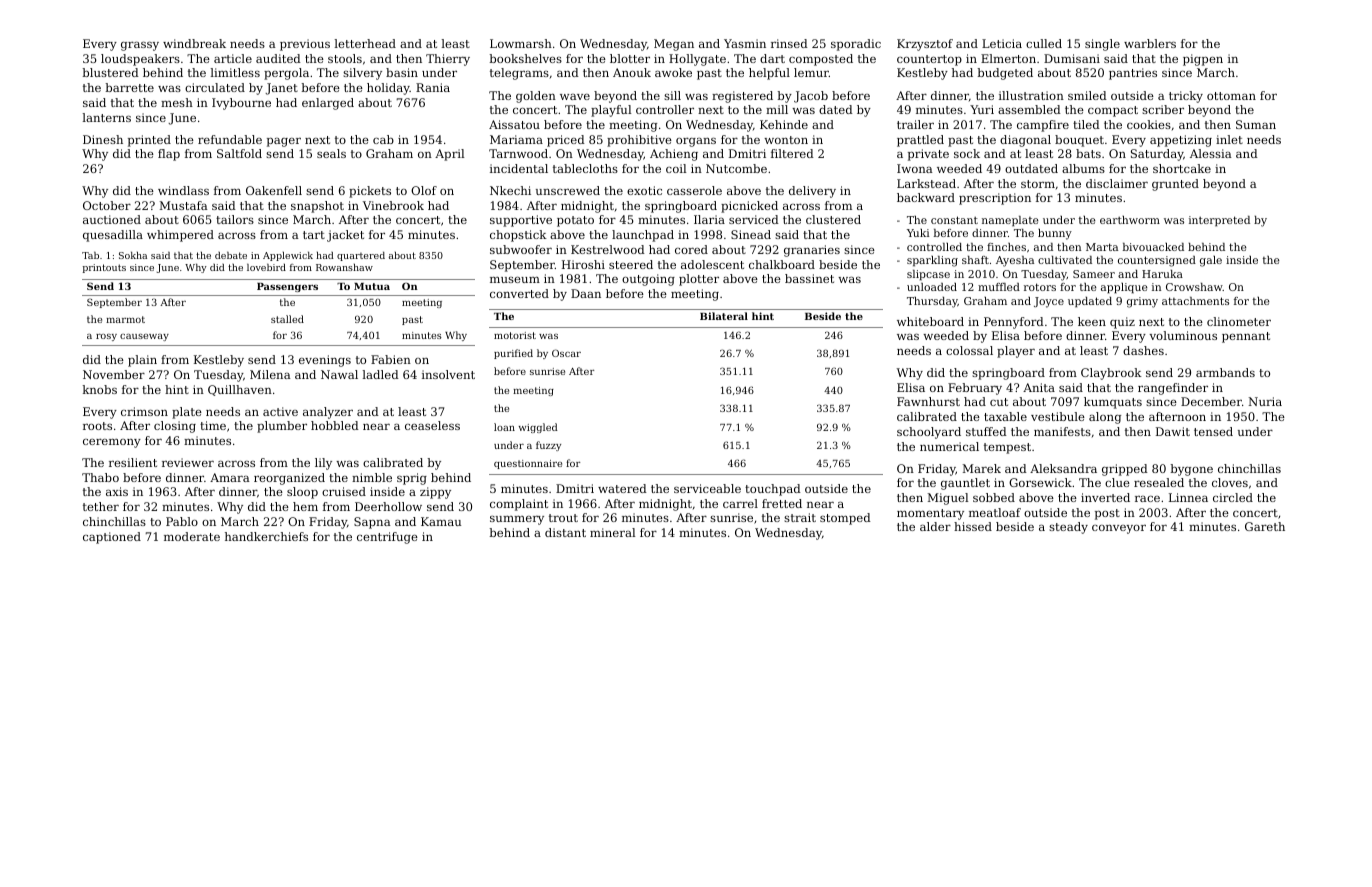 The image size is (1372, 887). What do you see at coordinates (724, 316) in the page?
I see `Bilateral` at bounding box center [724, 316].
